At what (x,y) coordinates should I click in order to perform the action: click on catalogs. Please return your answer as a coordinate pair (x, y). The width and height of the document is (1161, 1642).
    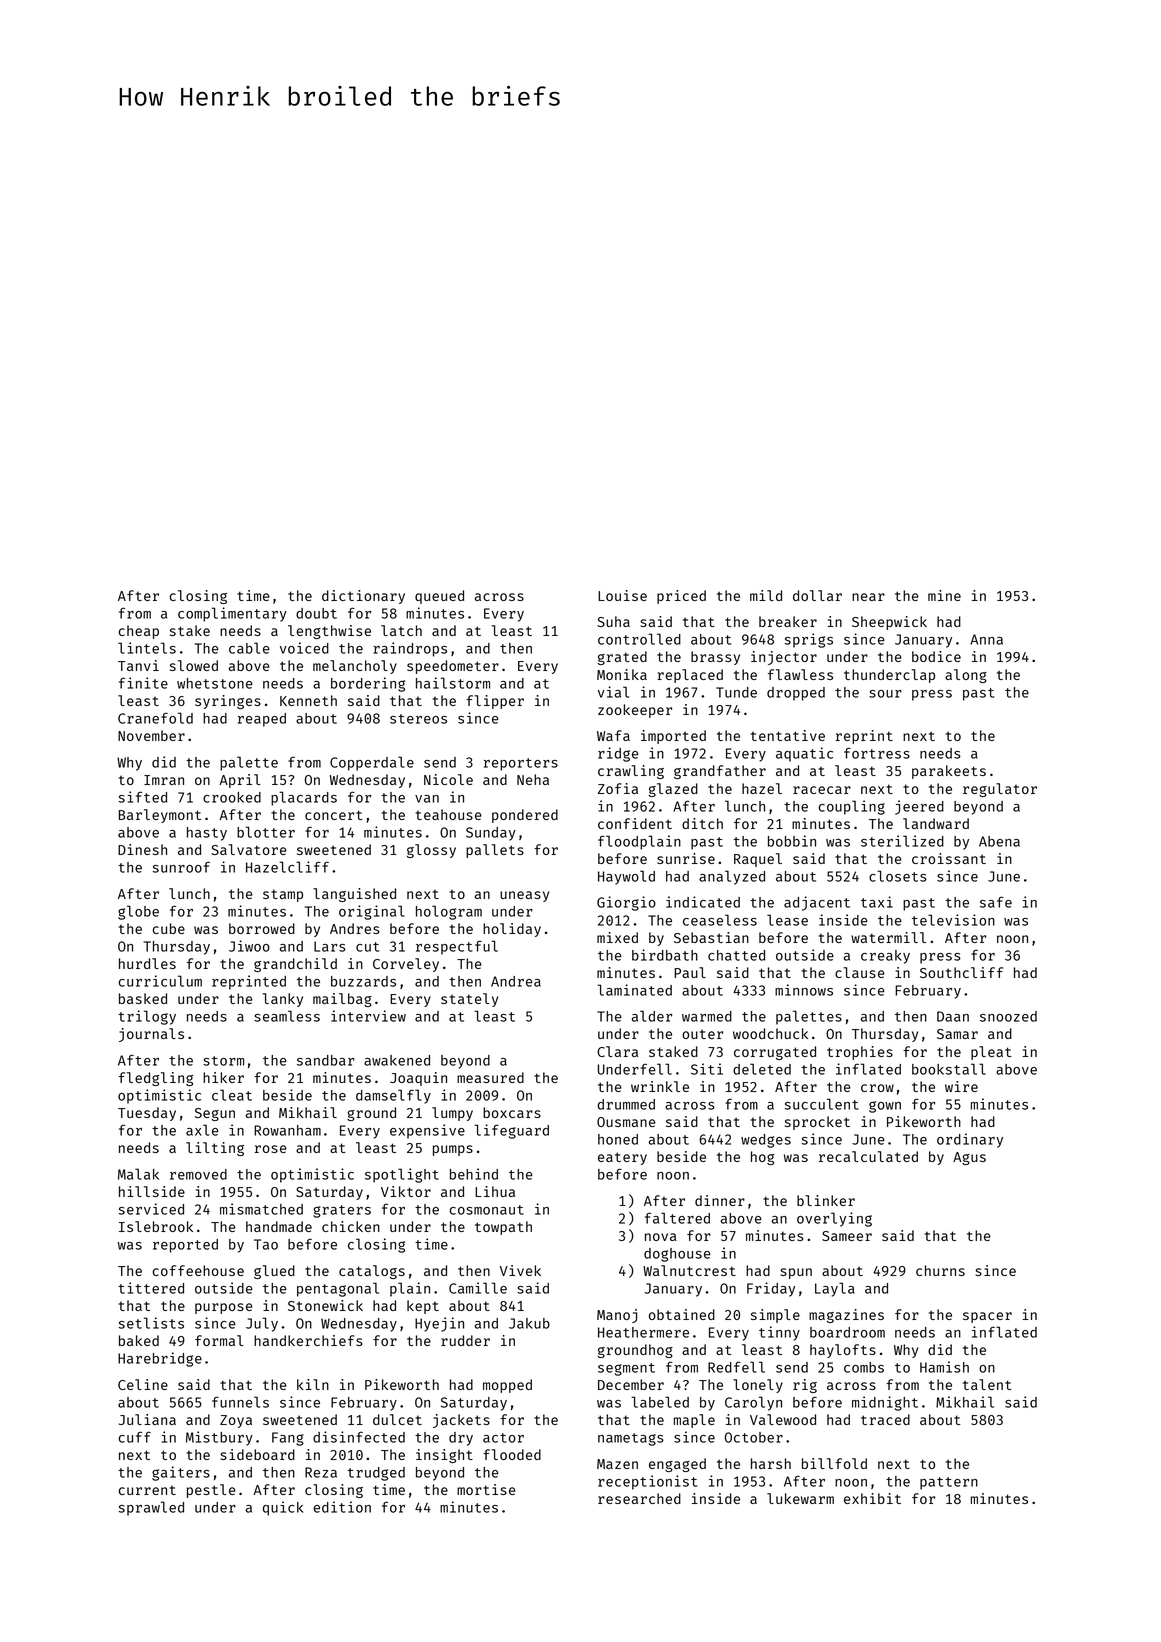
    Looking at the image, I should click on (372, 1272).
